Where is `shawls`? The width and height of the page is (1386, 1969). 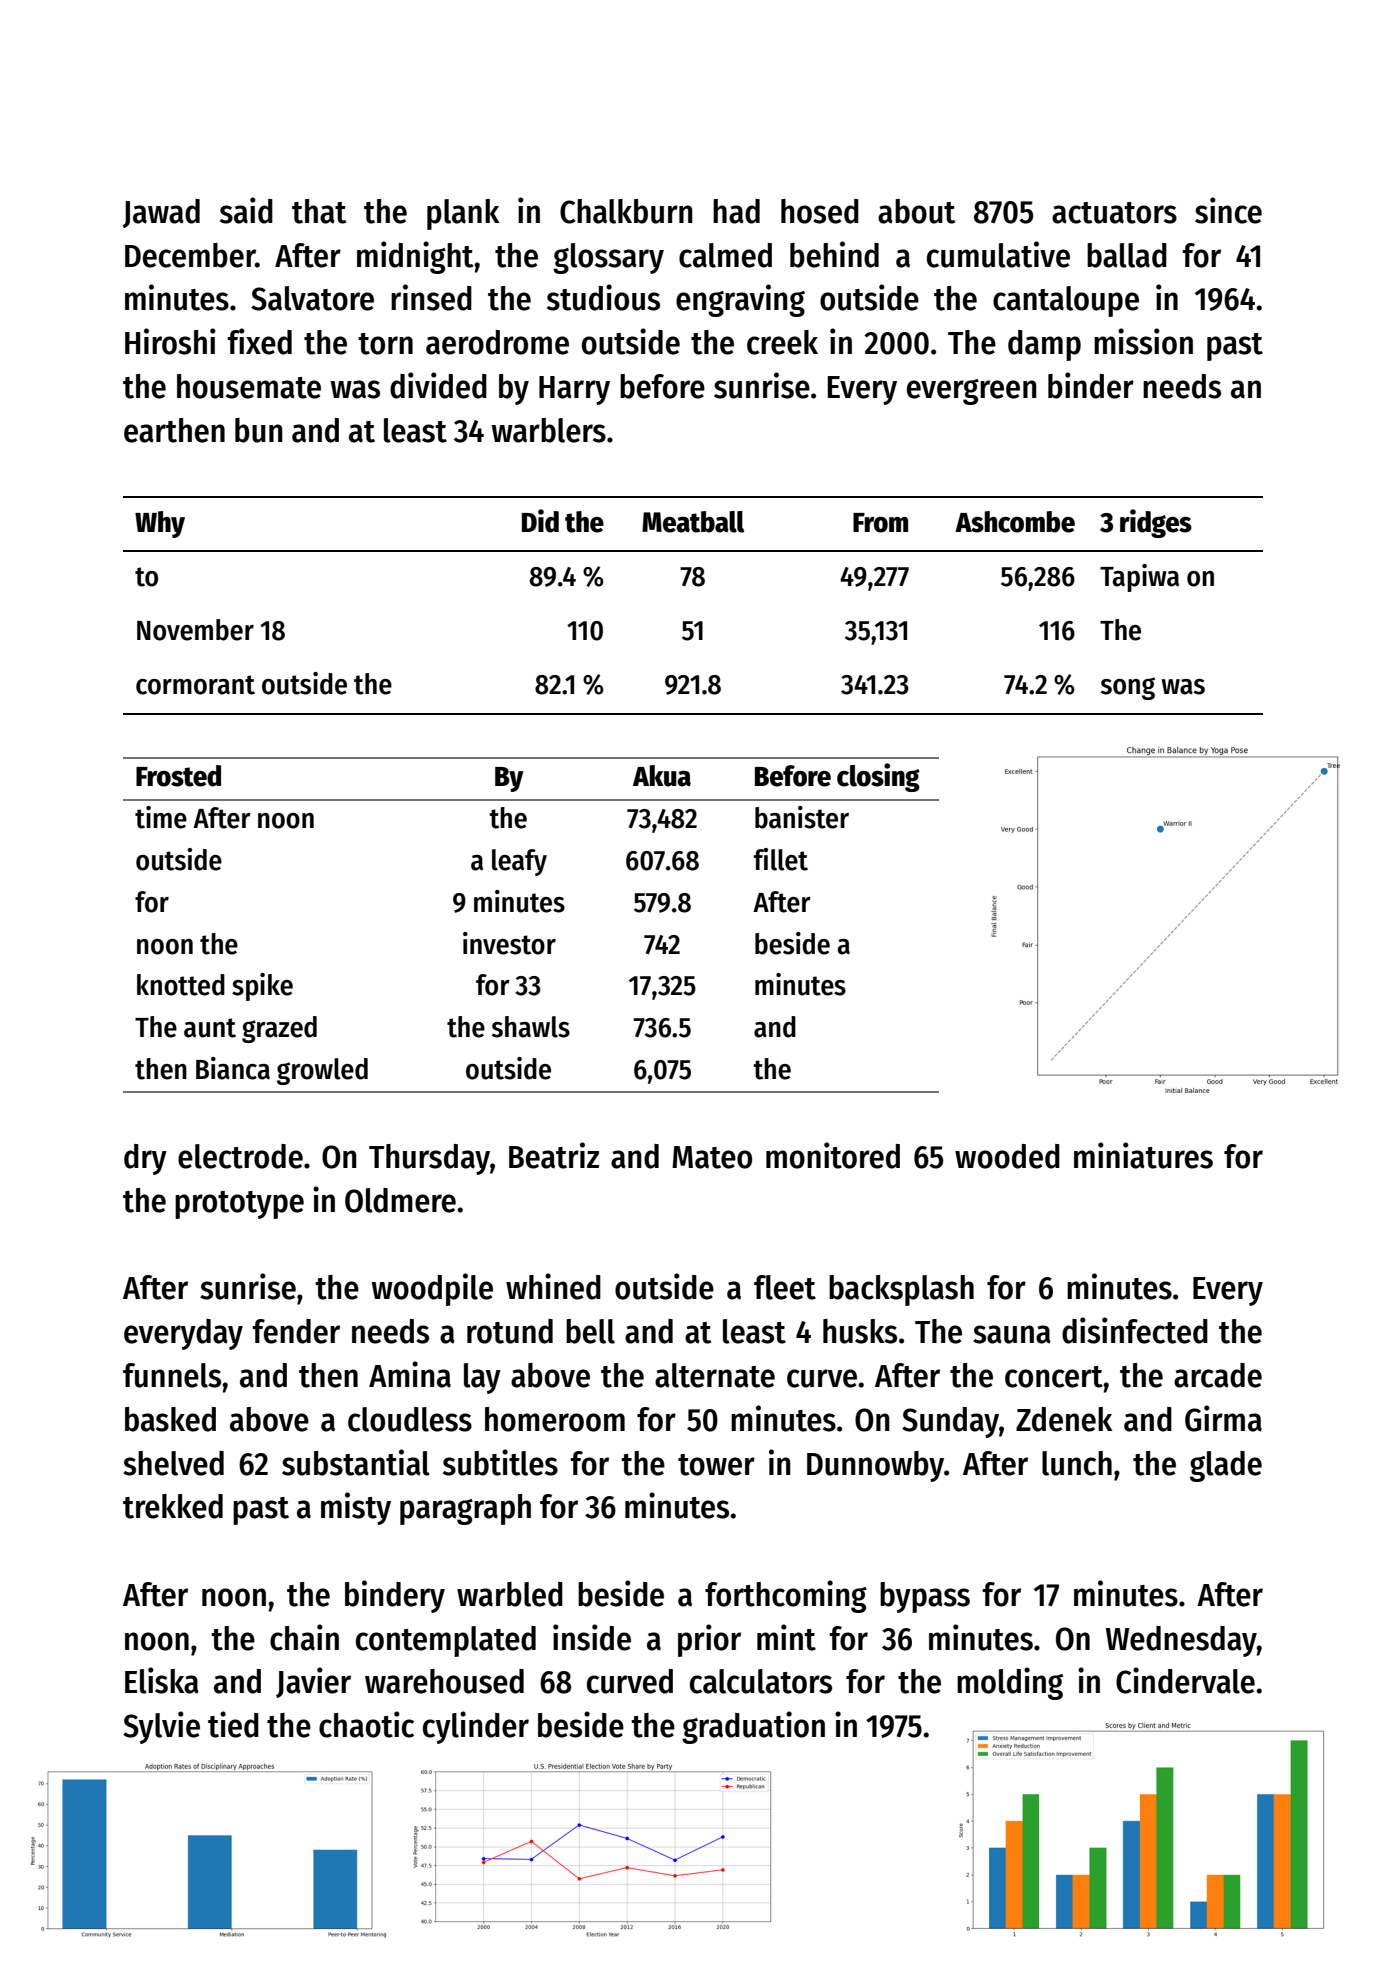
shawls is located at coordinates (531, 1027).
